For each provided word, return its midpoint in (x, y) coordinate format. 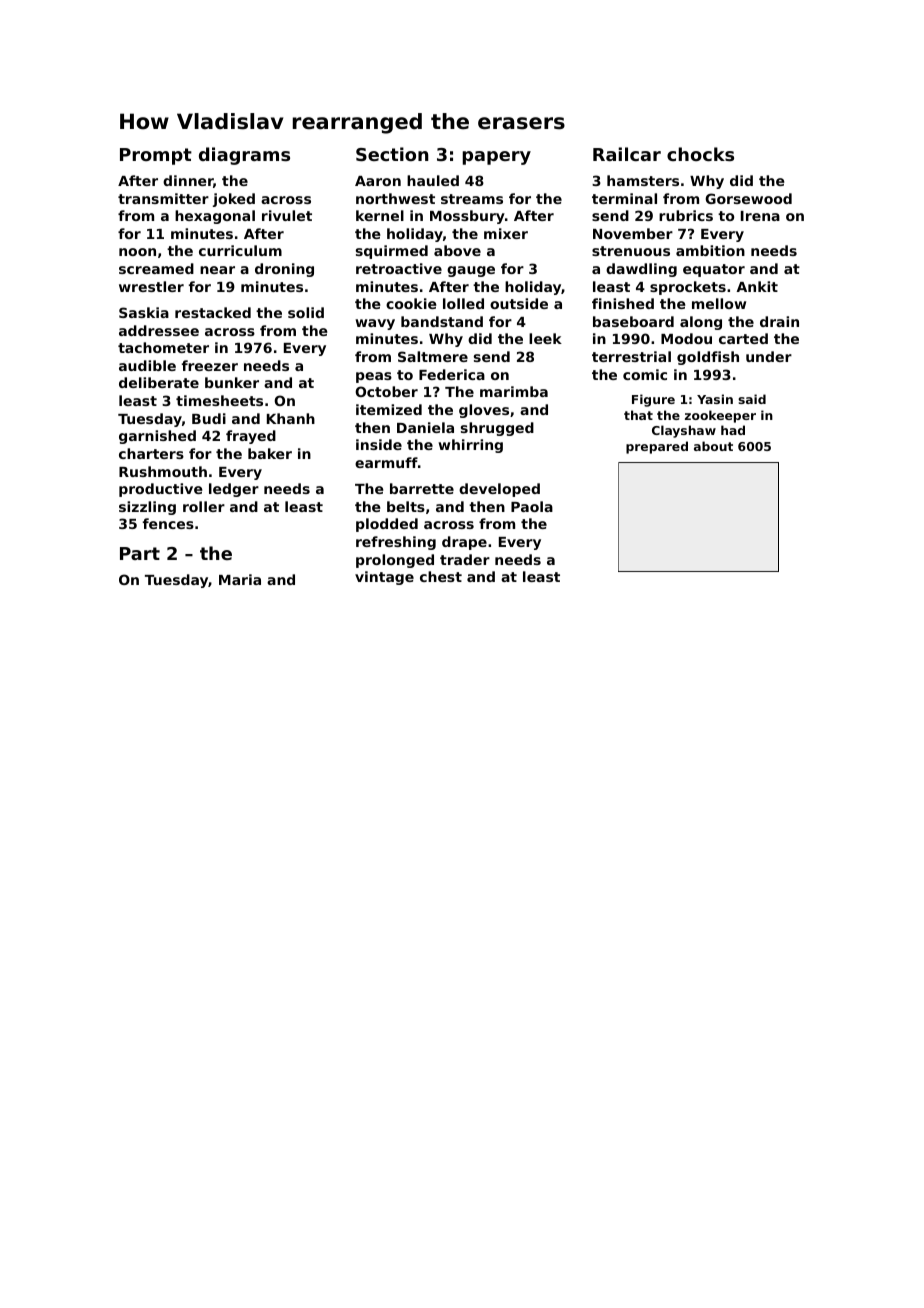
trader (465, 559)
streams (472, 199)
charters (151, 453)
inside (379, 444)
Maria (240, 579)
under (769, 356)
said (752, 399)
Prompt (156, 156)
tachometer (163, 347)
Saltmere (433, 356)
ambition (710, 250)
